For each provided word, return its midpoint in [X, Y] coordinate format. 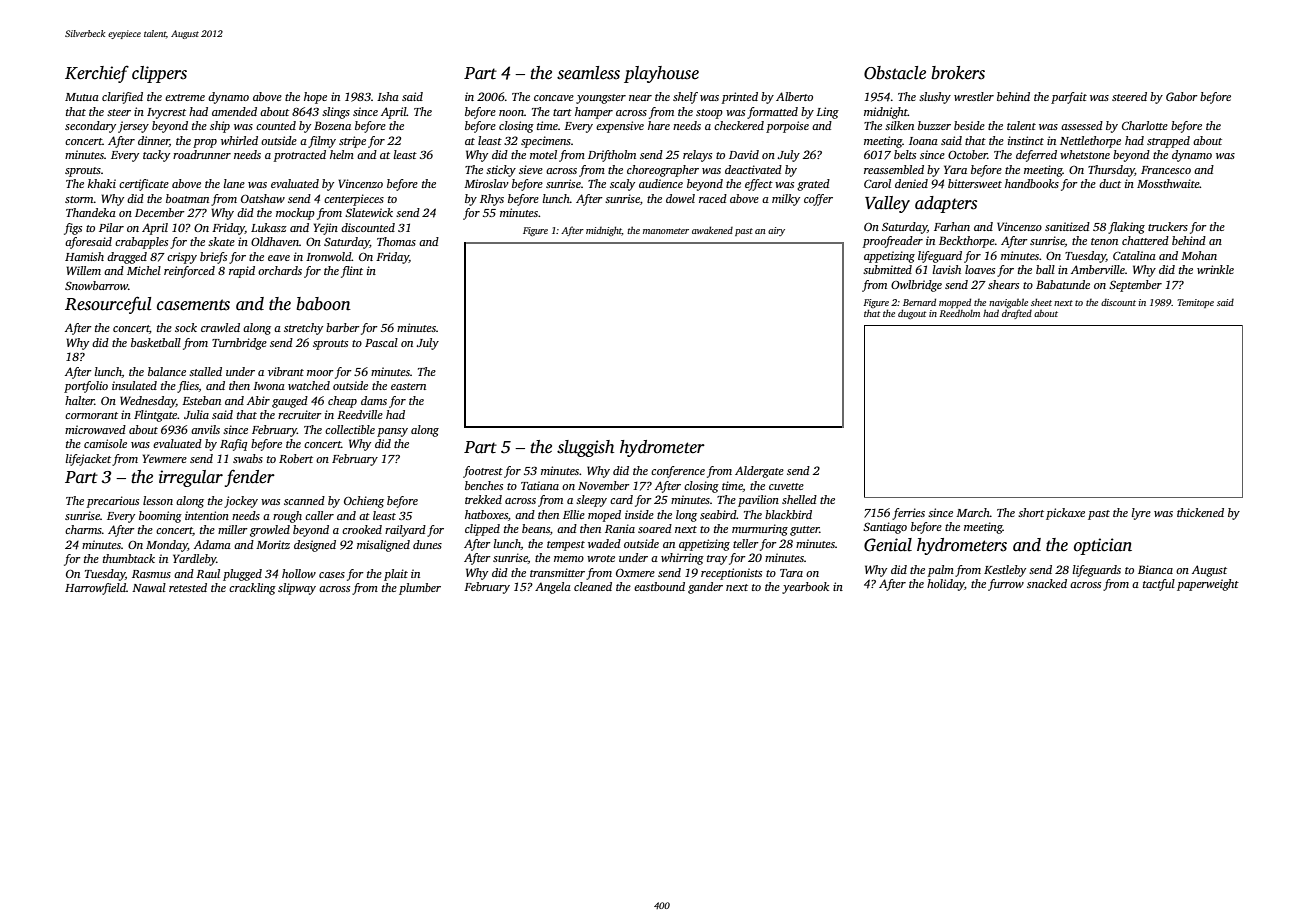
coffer [818, 200]
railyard [405, 531]
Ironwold [329, 256]
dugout [912, 314]
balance [167, 371]
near [640, 98]
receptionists [731, 574]
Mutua [82, 97]
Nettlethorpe [1090, 142]
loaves [980, 269]
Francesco [1166, 170]
